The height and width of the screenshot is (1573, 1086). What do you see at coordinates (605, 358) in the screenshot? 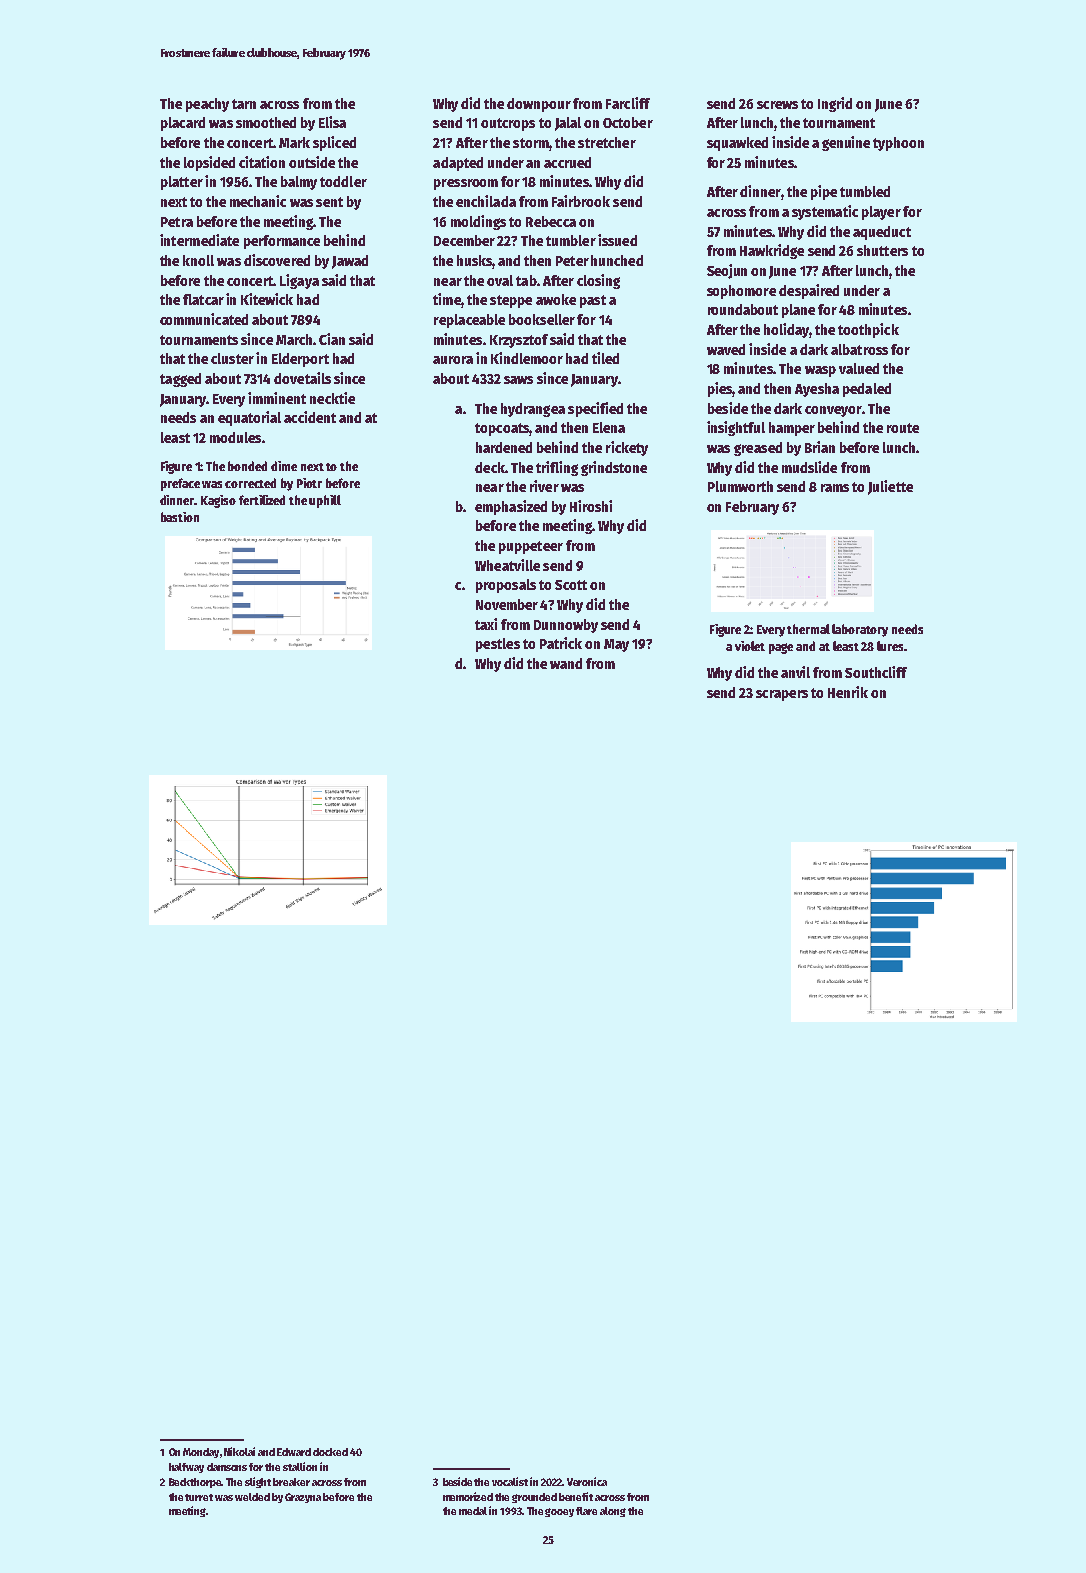
I see `tiled` at bounding box center [605, 358].
